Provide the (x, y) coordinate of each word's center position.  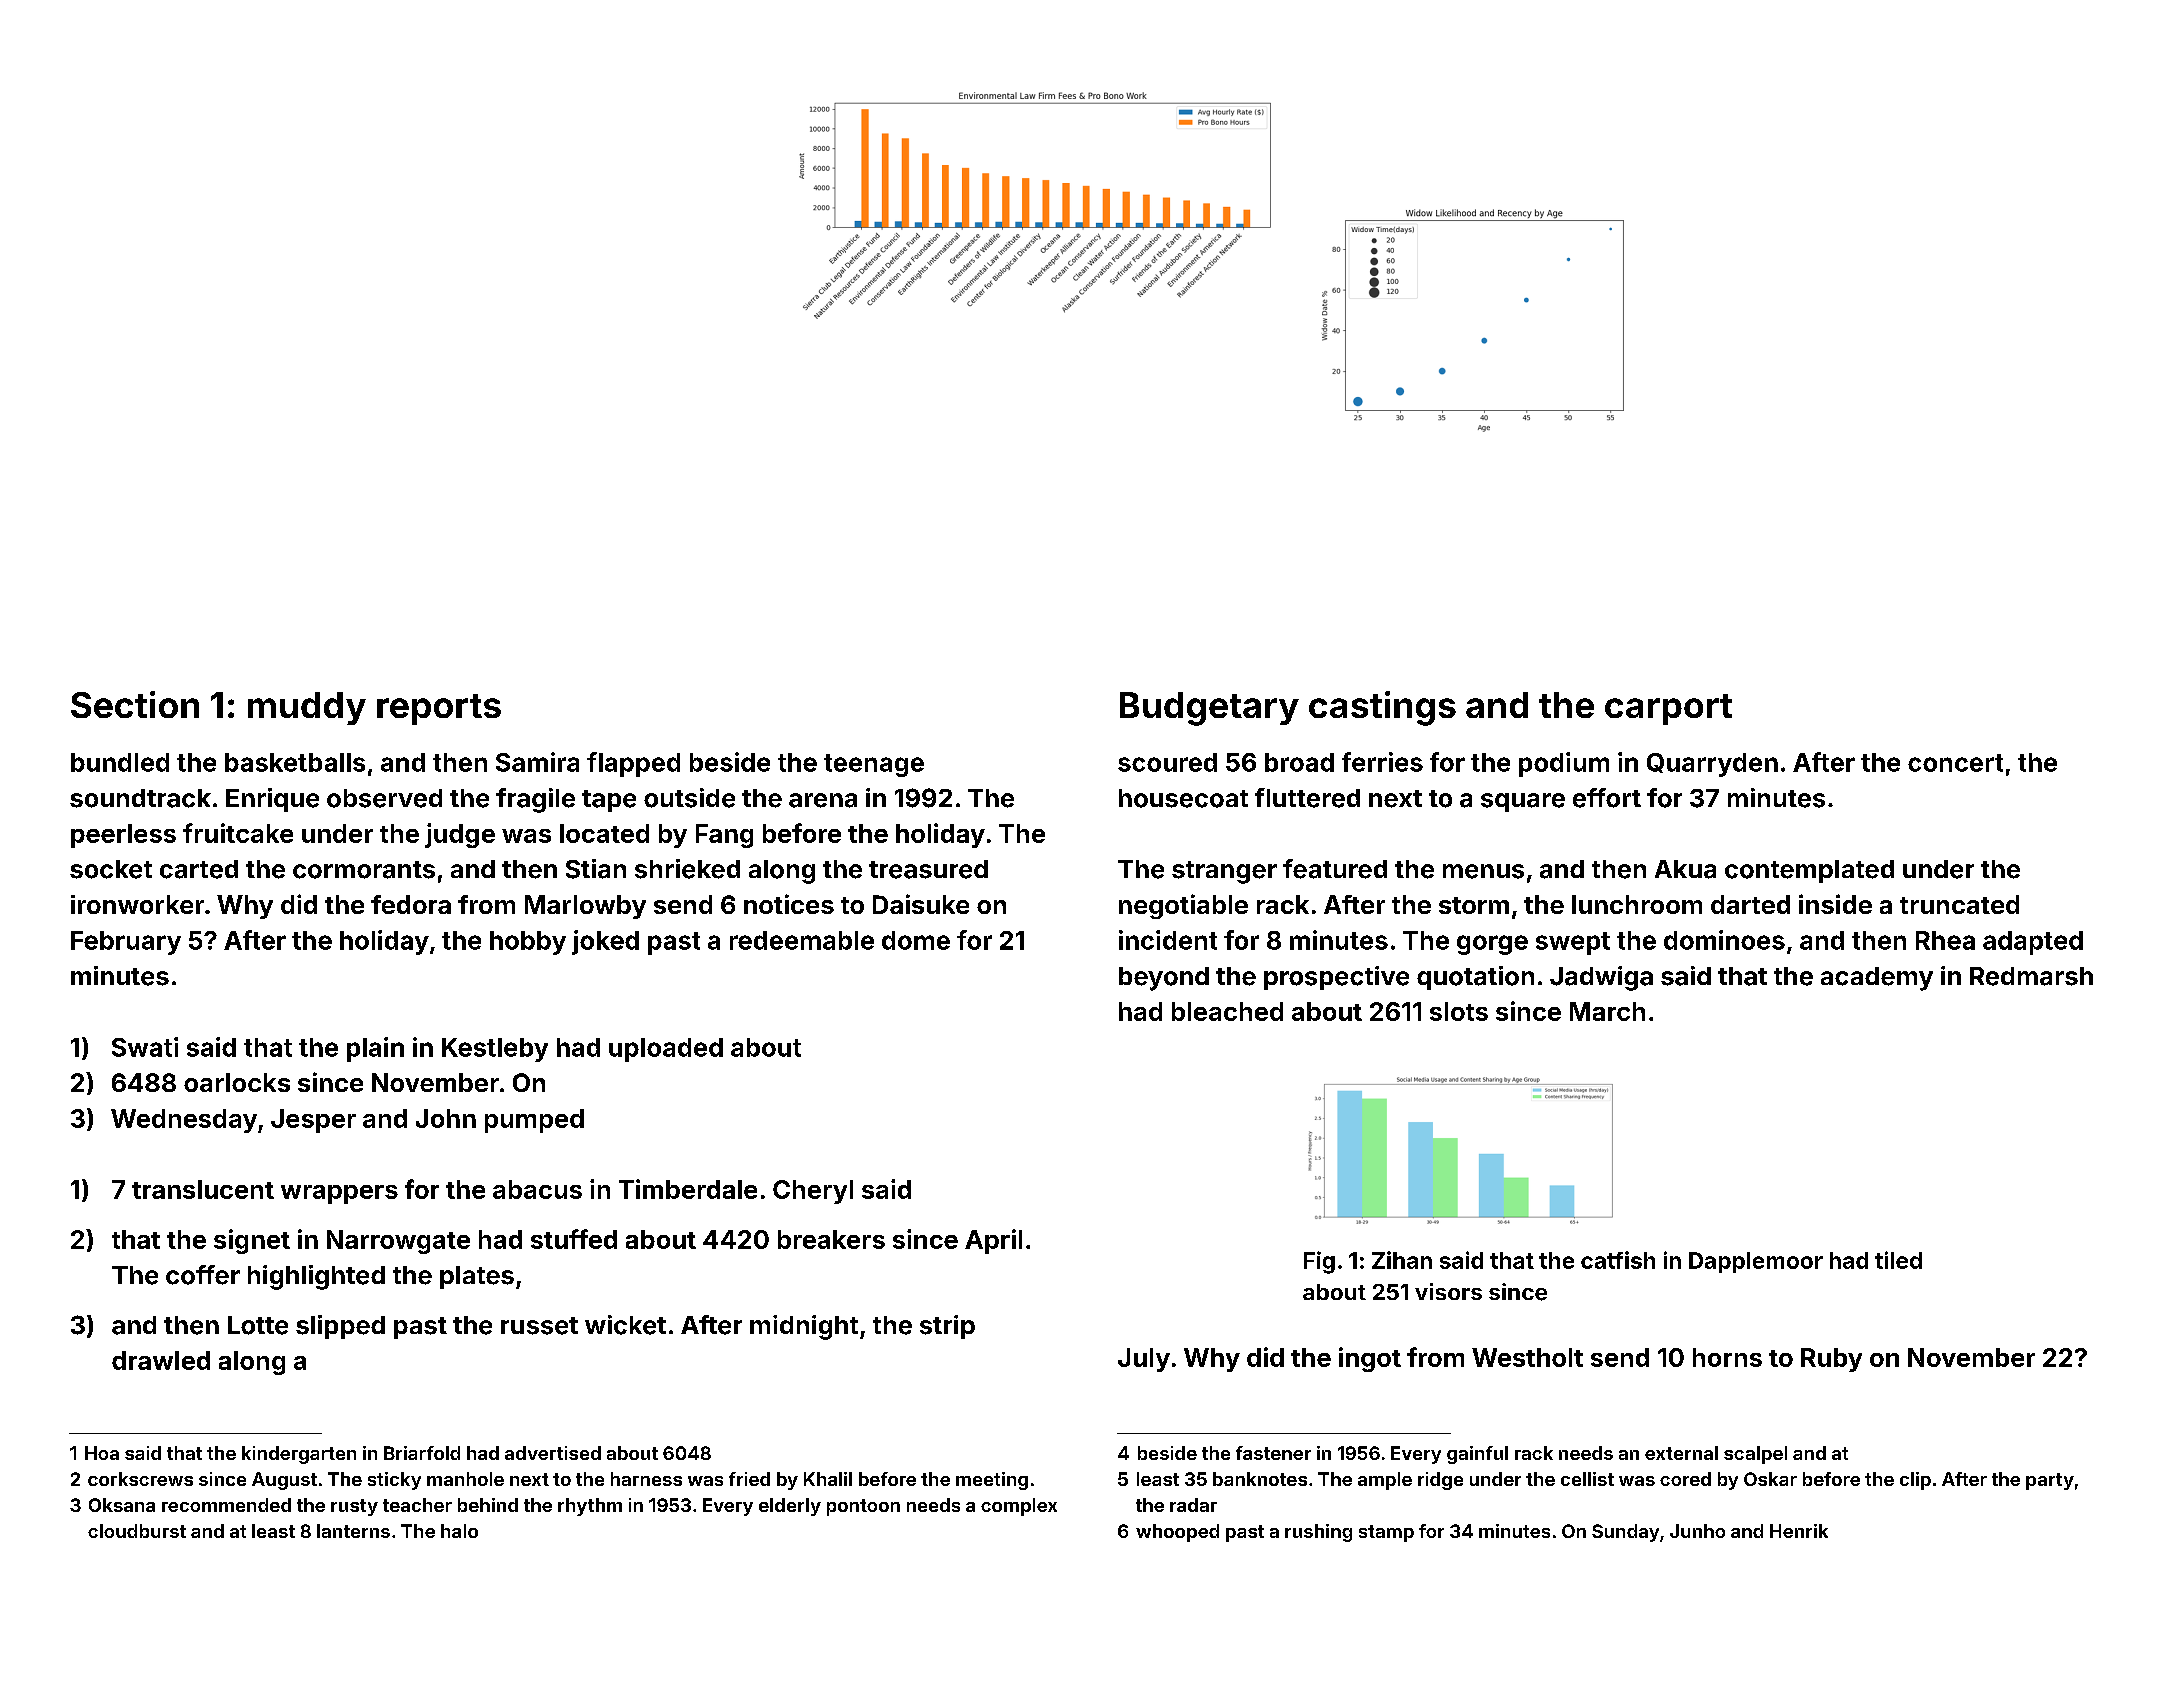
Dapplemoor (1756, 1262)
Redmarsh (2031, 976)
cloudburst (137, 1531)
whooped (1177, 1533)
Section (135, 704)
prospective (1336, 978)
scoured (1167, 762)
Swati (145, 1047)
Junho (1697, 1531)
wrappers (339, 1194)
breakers (831, 1239)
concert (1955, 763)
